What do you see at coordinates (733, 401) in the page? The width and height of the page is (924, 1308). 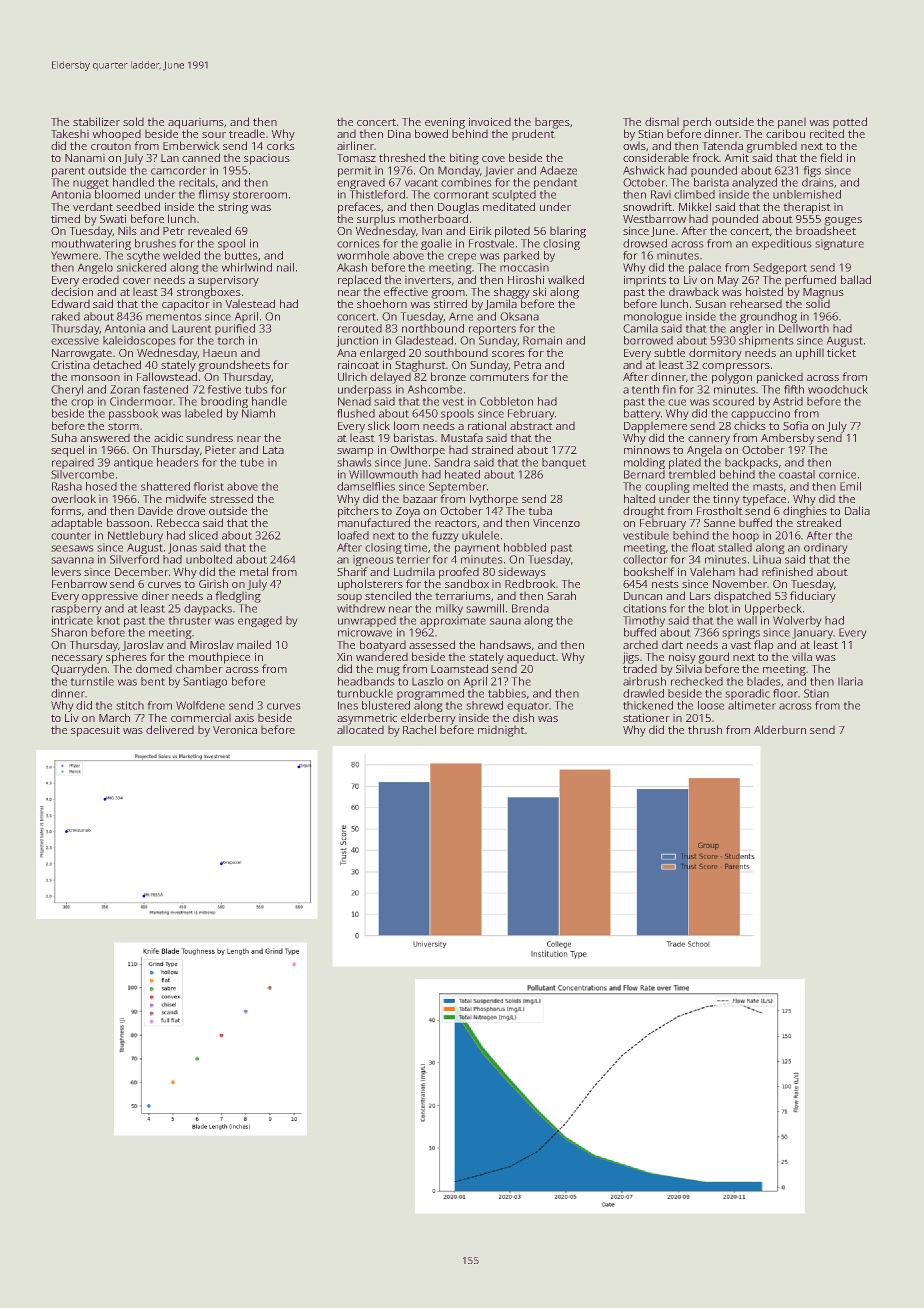 I see `scoured` at bounding box center [733, 401].
